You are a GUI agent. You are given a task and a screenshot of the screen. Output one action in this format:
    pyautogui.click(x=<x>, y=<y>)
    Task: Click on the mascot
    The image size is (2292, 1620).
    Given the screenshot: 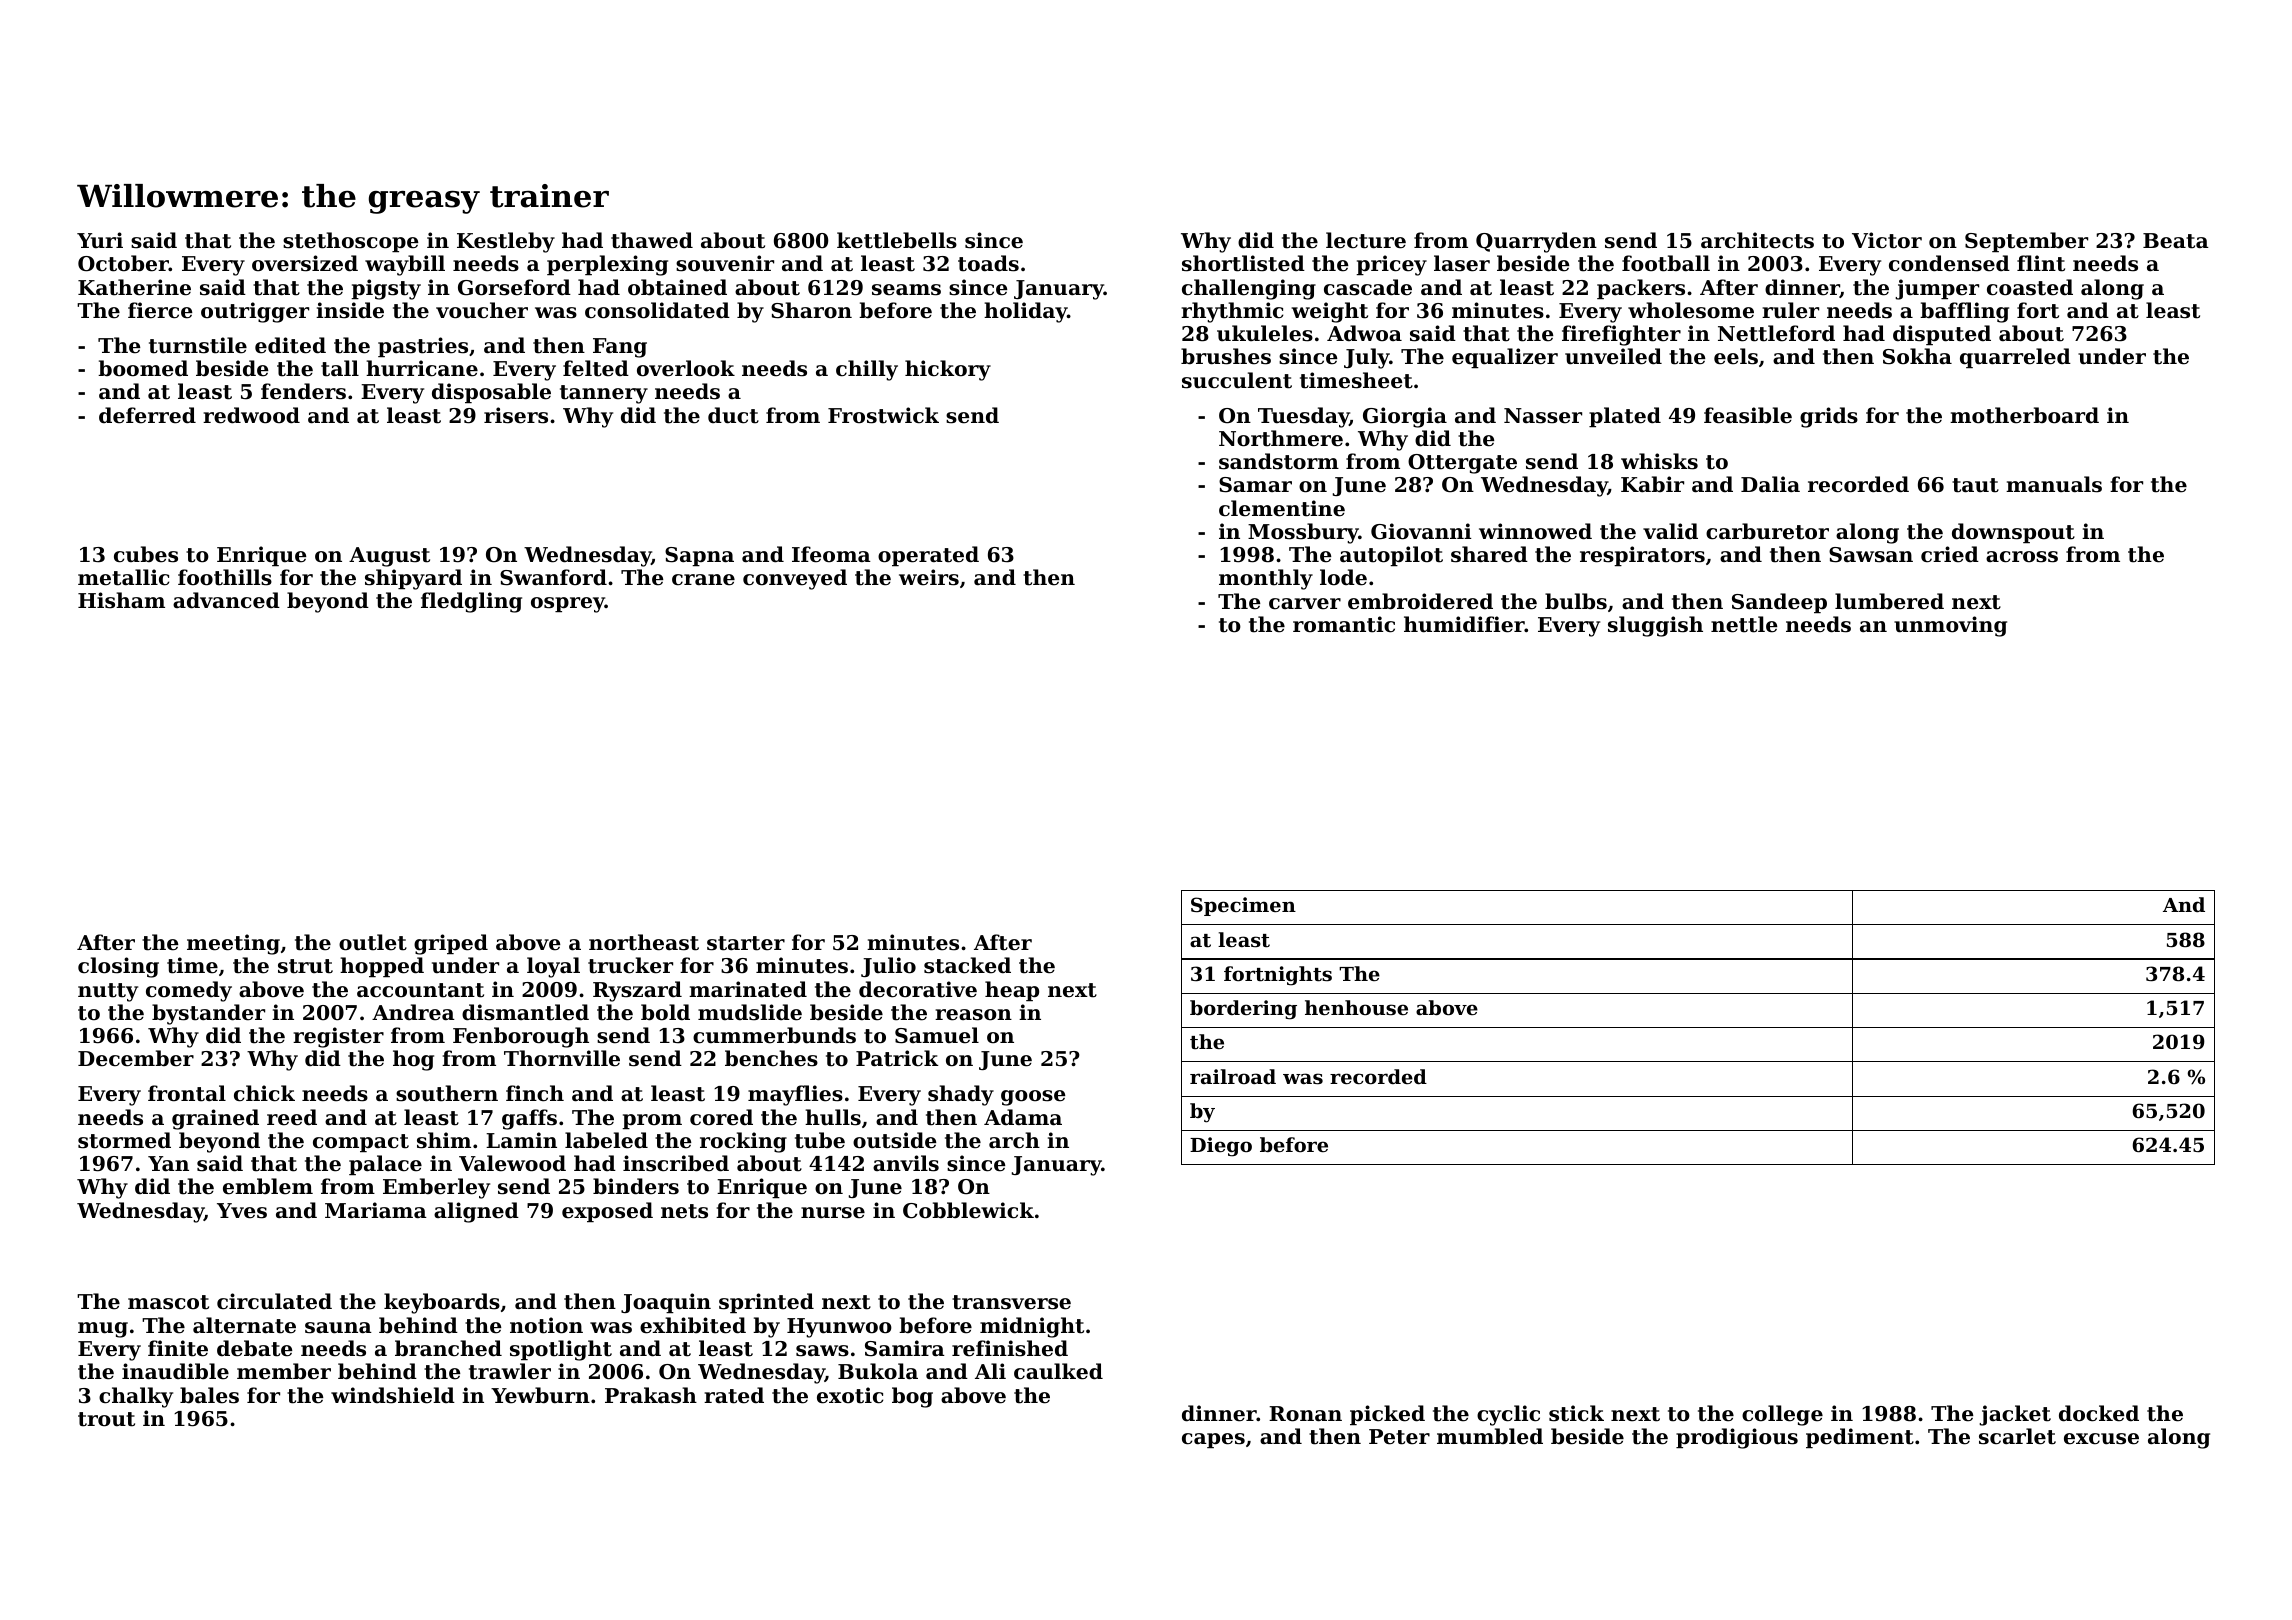 What is the action you would take?
    pyautogui.click(x=168, y=1302)
